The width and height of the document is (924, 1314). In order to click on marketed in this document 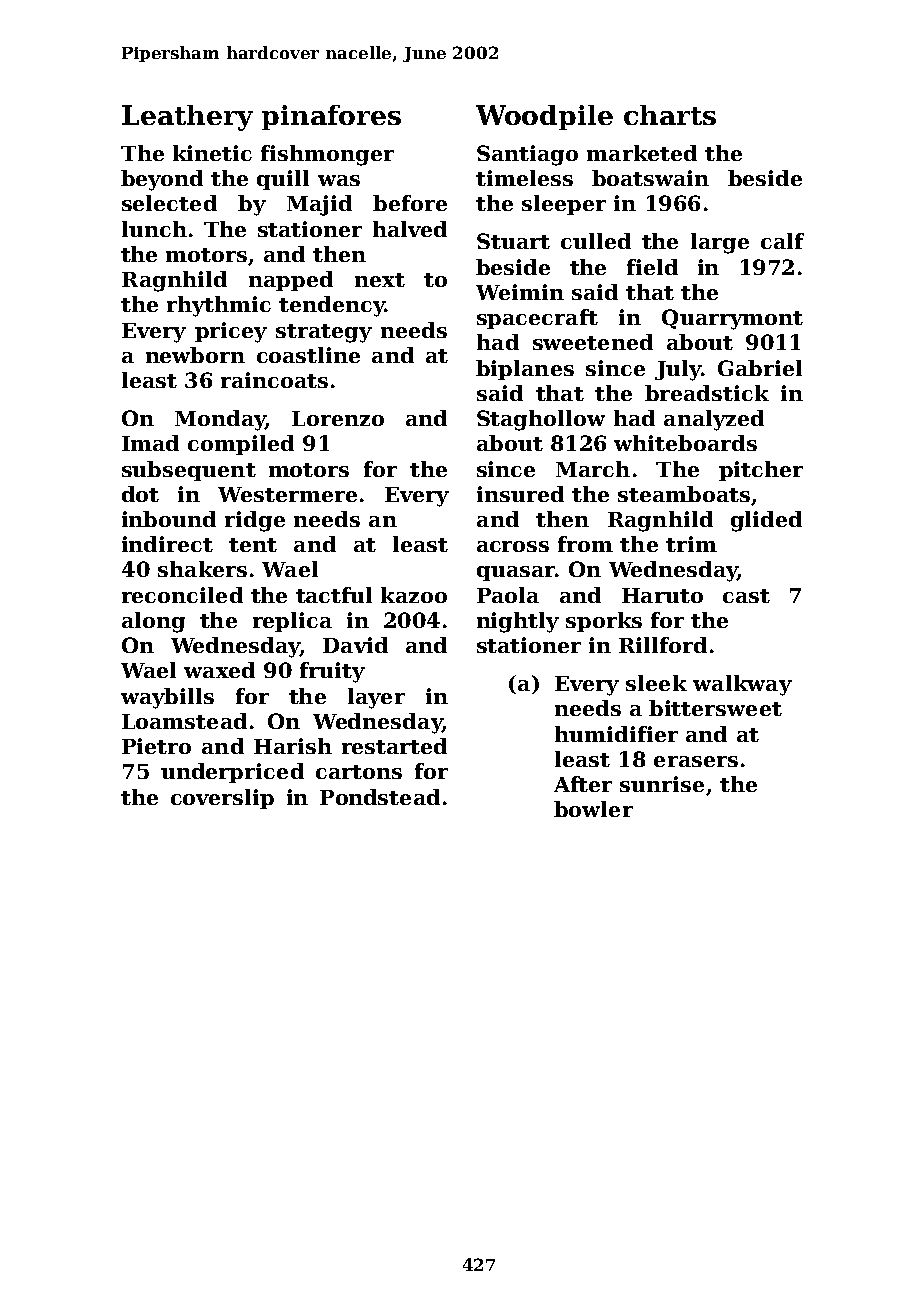, I will do `click(642, 153)`.
